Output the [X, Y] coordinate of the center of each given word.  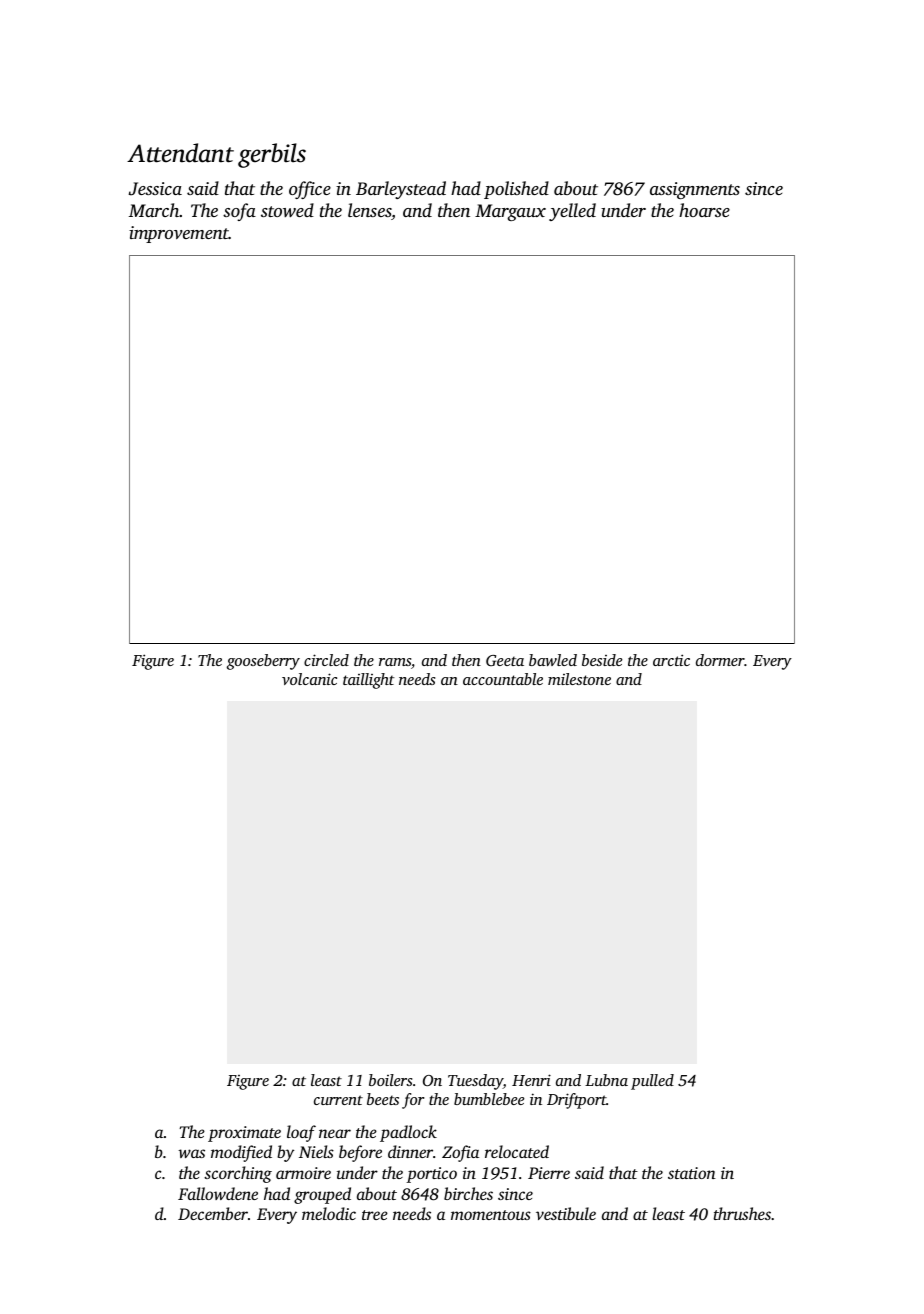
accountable [503, 679]
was [191, 1153]
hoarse [704, 210]
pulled [652, 1082]
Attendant [180, 153]
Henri [531, 1080]
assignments [695, 190]
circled [326, 660]
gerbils [272, 155]
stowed [287, 210]
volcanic [309, 679]
